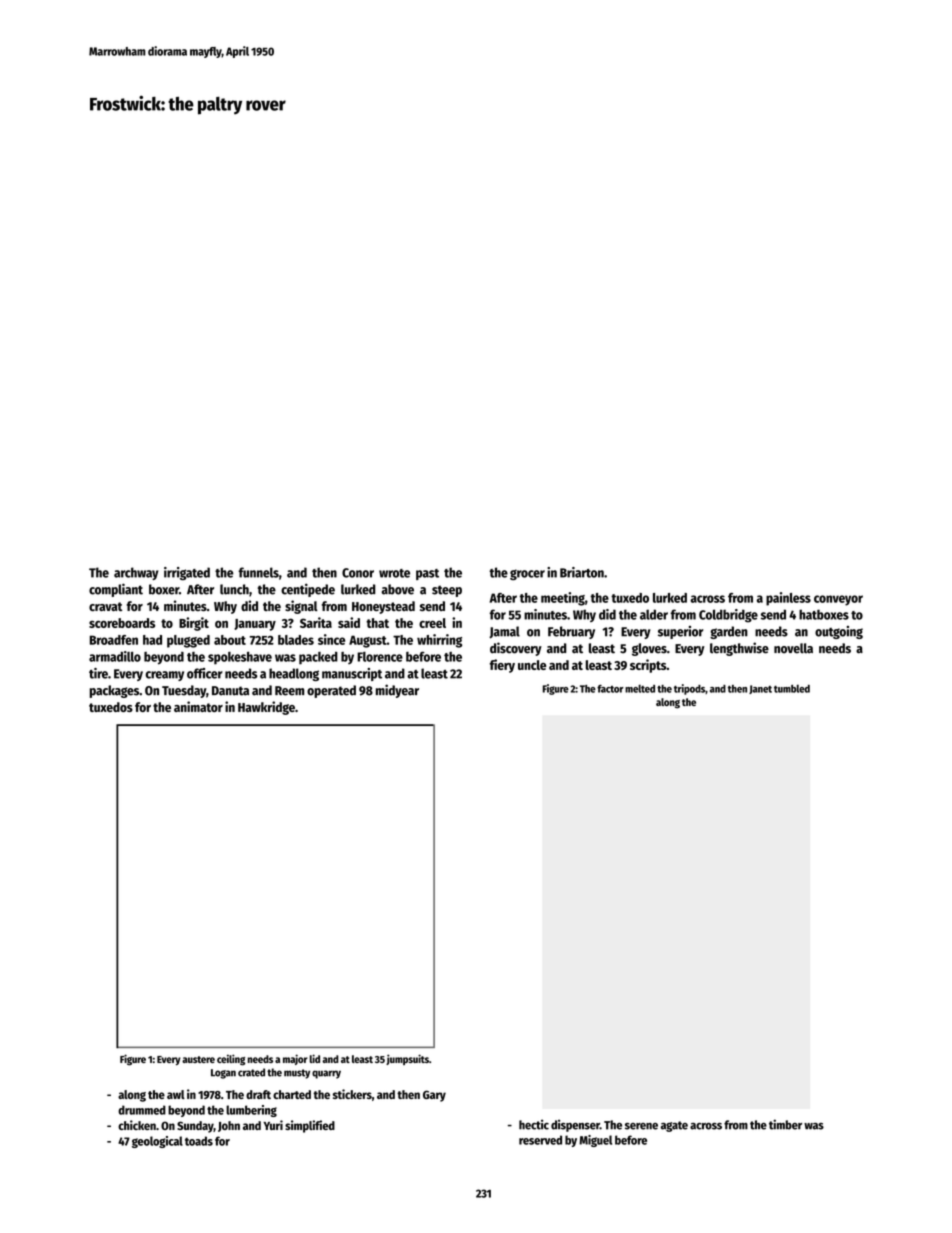  I want to click on midyear, so click(397, 691).
